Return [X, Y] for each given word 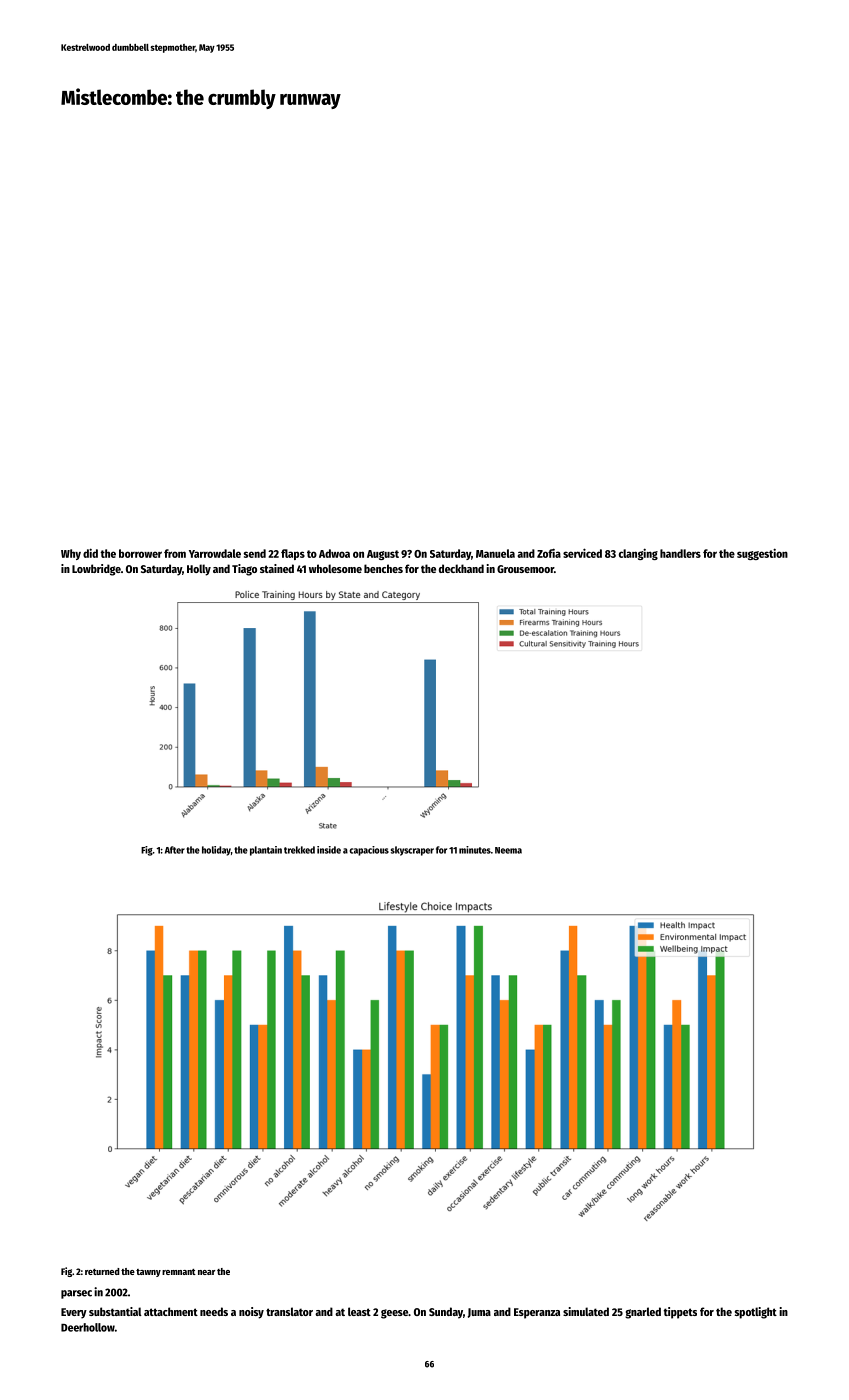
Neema [508, 850]
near [206, 1272]
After [175, 850]
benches [383, 568]
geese [394, 1314]
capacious [369, 851]
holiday [216, 851]
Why [71, 554]
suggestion [762, 554]
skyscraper [412, 851]
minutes [475, 850]
